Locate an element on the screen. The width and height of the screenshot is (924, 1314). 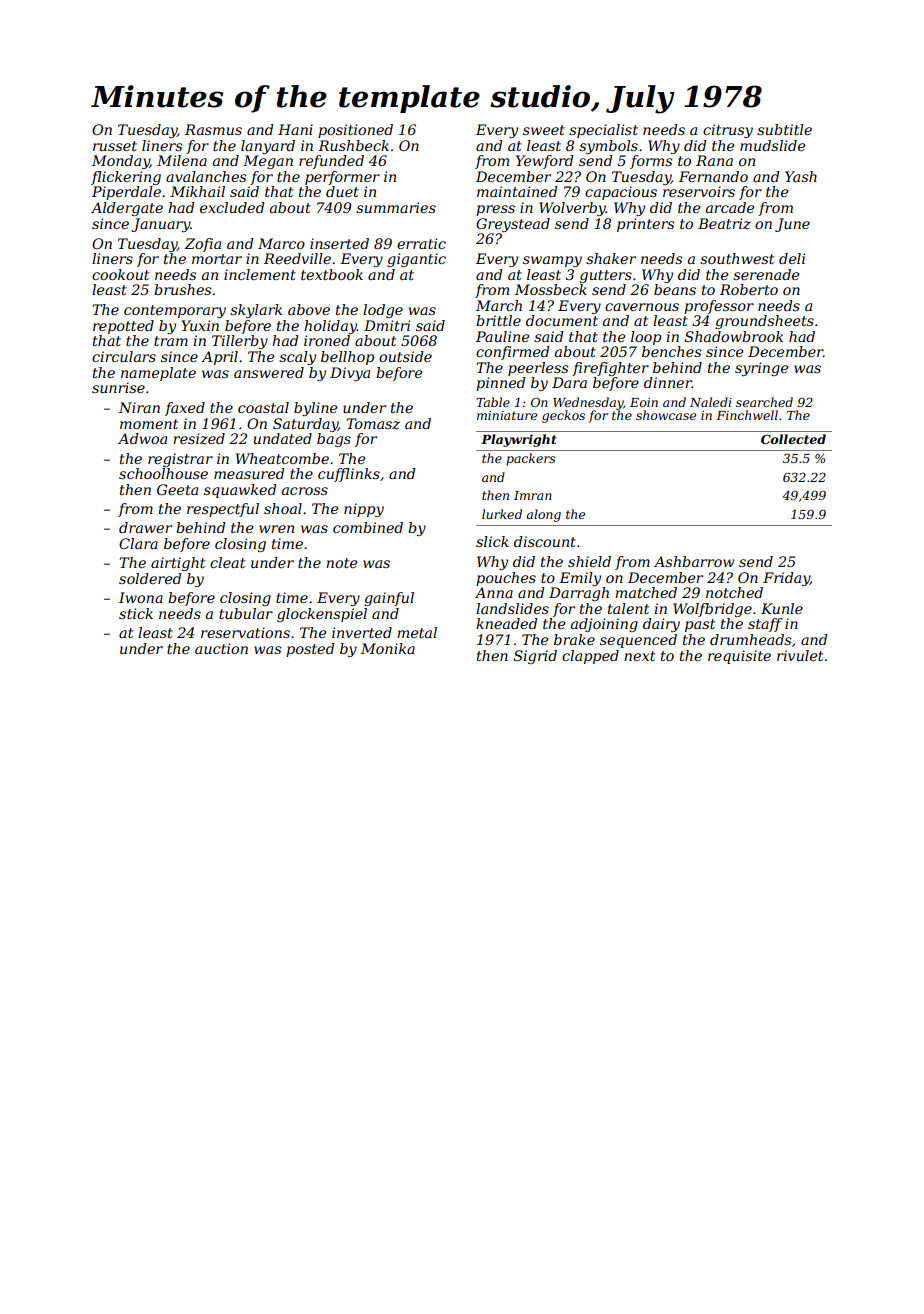
summaries is located at coordinates (396, 207).
